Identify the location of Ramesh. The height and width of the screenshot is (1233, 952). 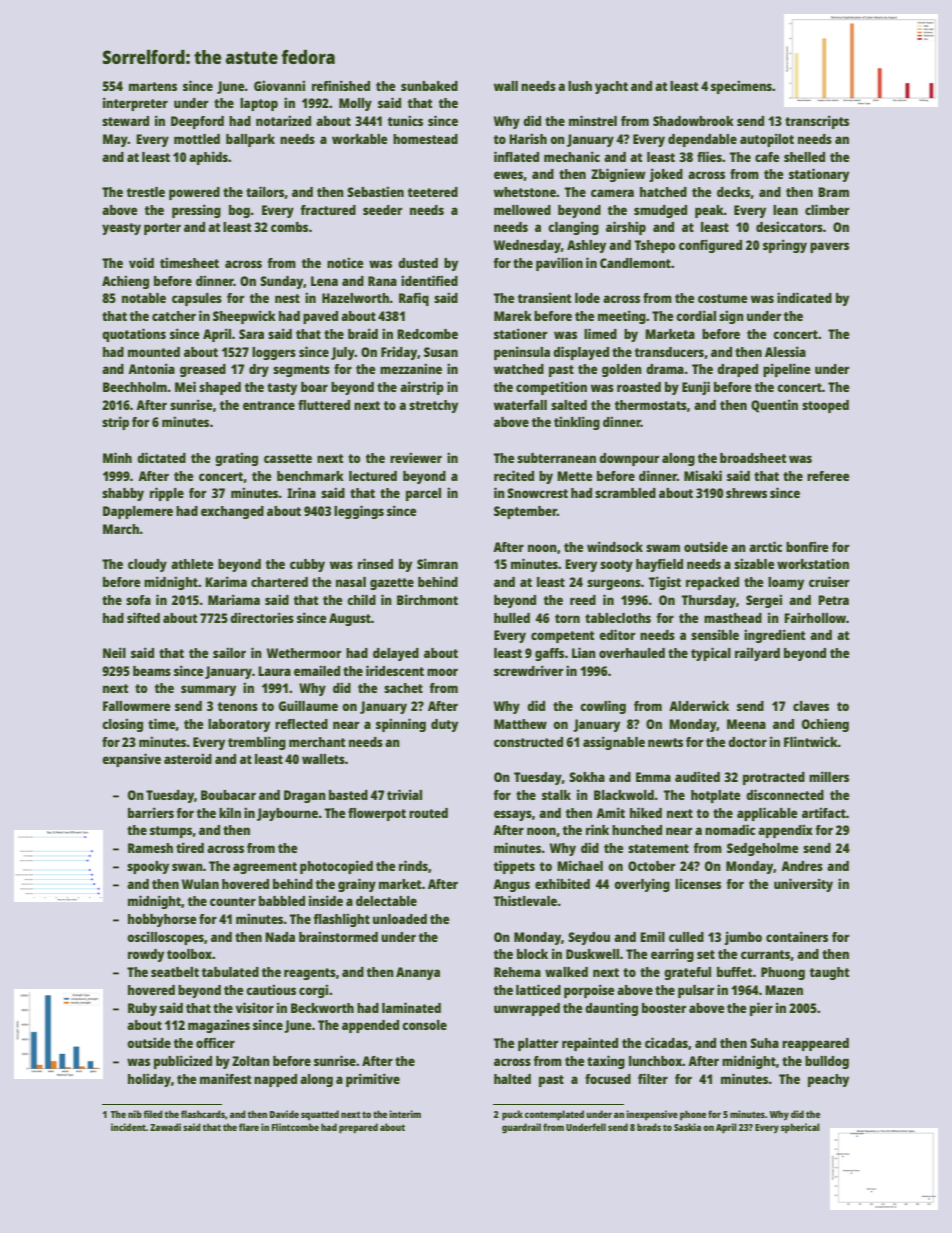
(150, 848).
